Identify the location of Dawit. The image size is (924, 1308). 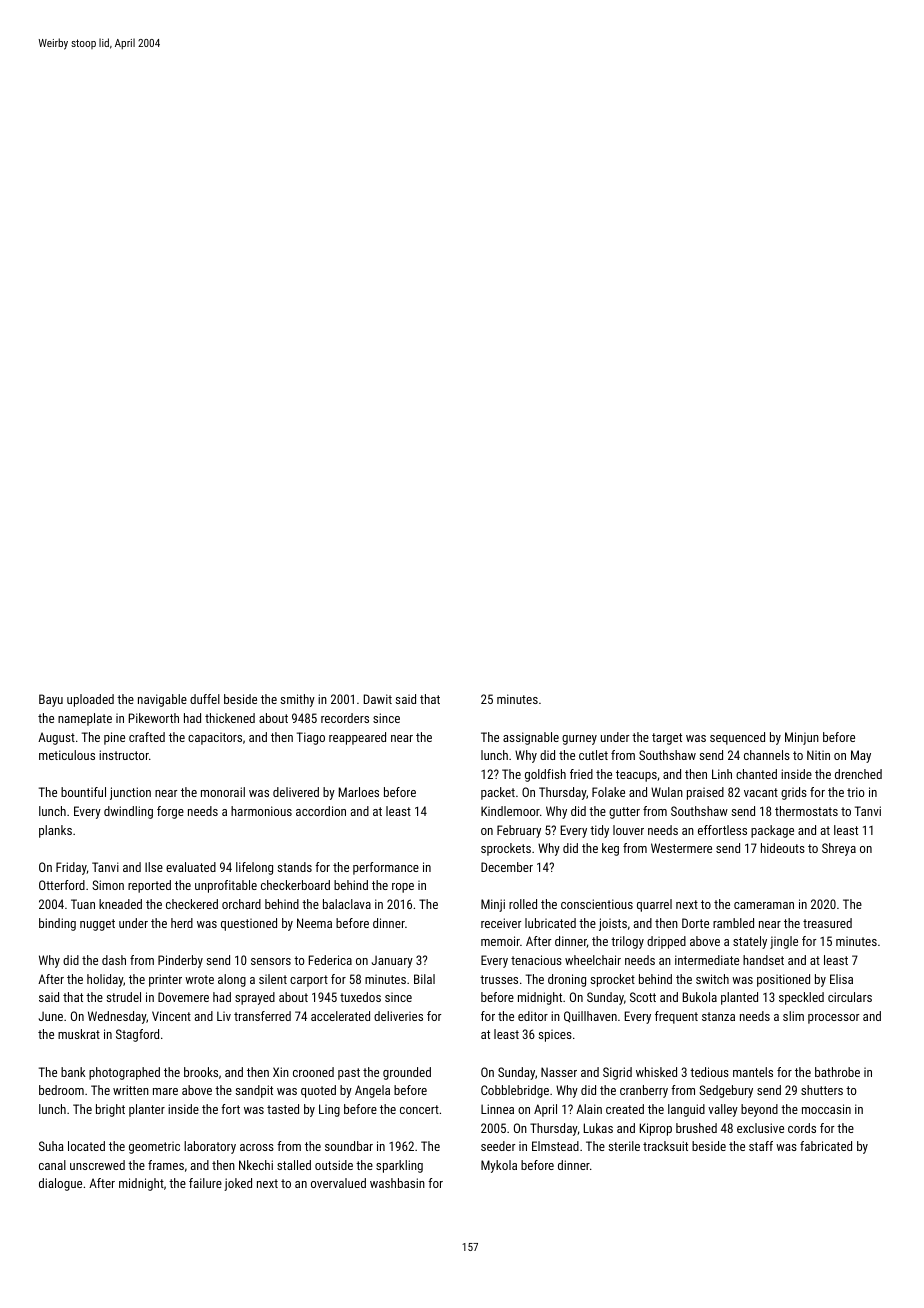
(378, 699).
